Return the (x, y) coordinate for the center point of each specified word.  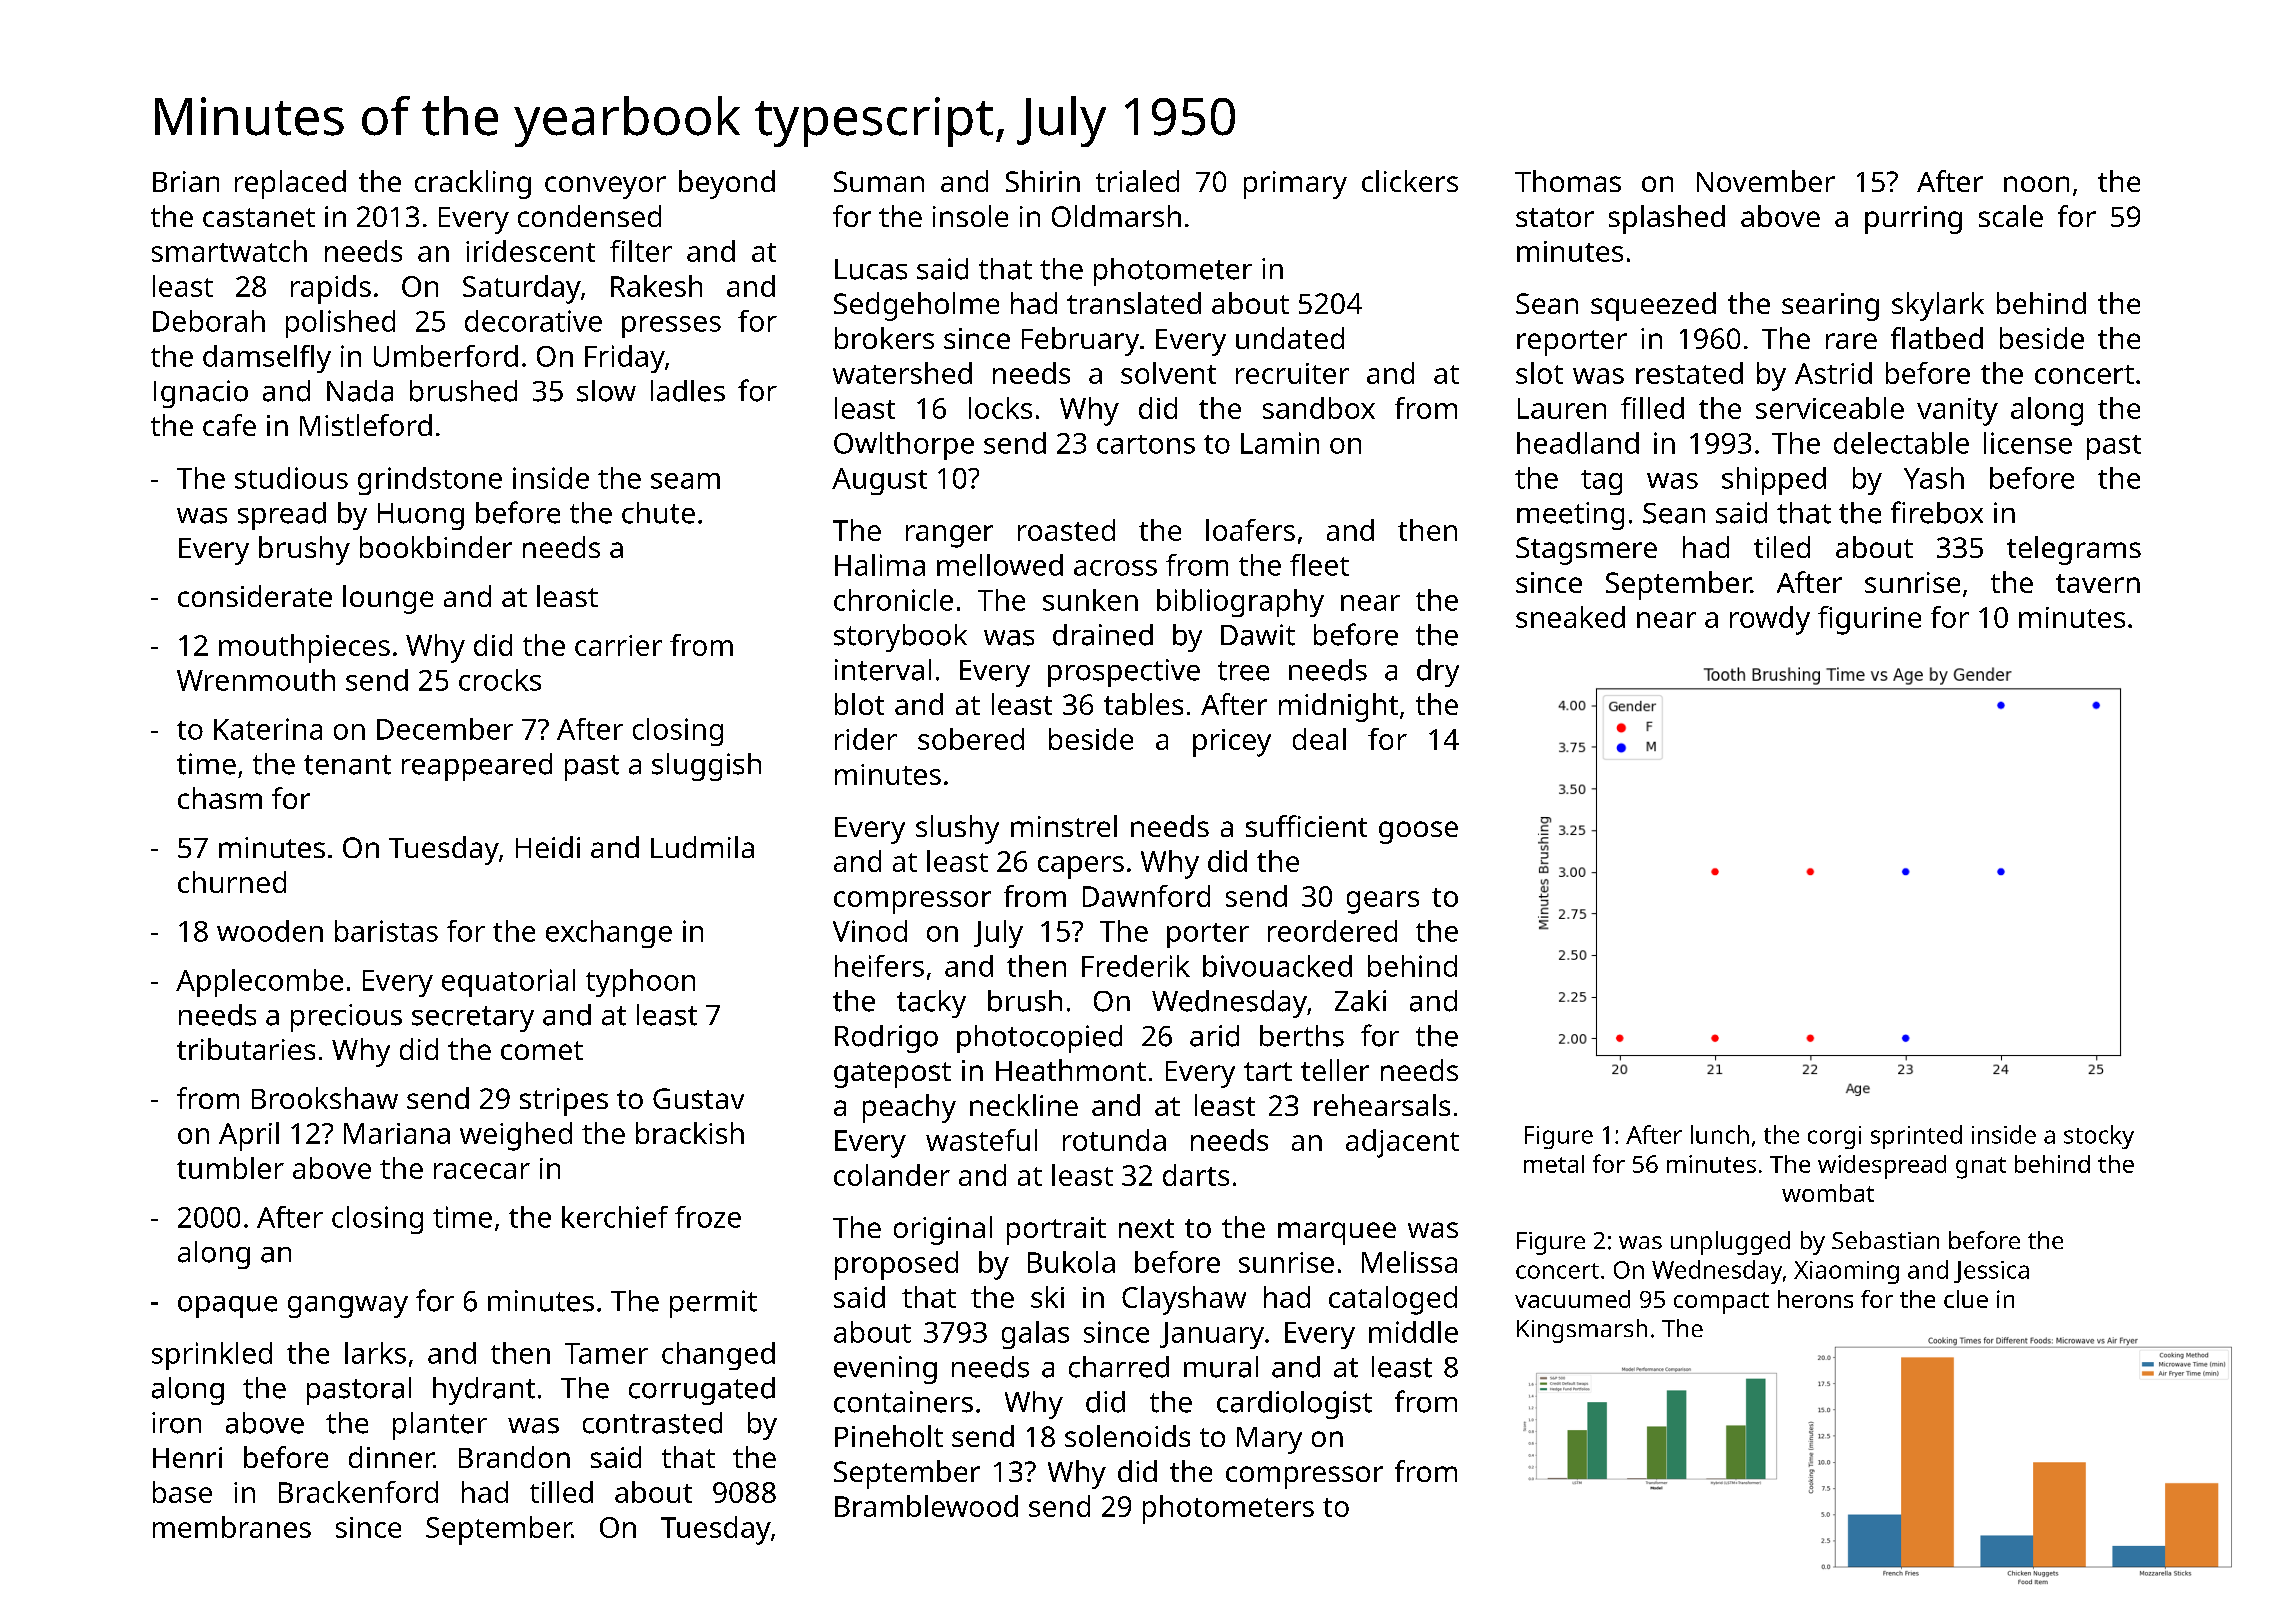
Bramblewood (926, 1506)
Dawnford (1146, 896)
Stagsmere (1586, 551)
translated (1134, 303)
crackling (473, 184)
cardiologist (1294, 1405)
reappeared (477, 767)
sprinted (1916, 1137)
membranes (232, 1527)
